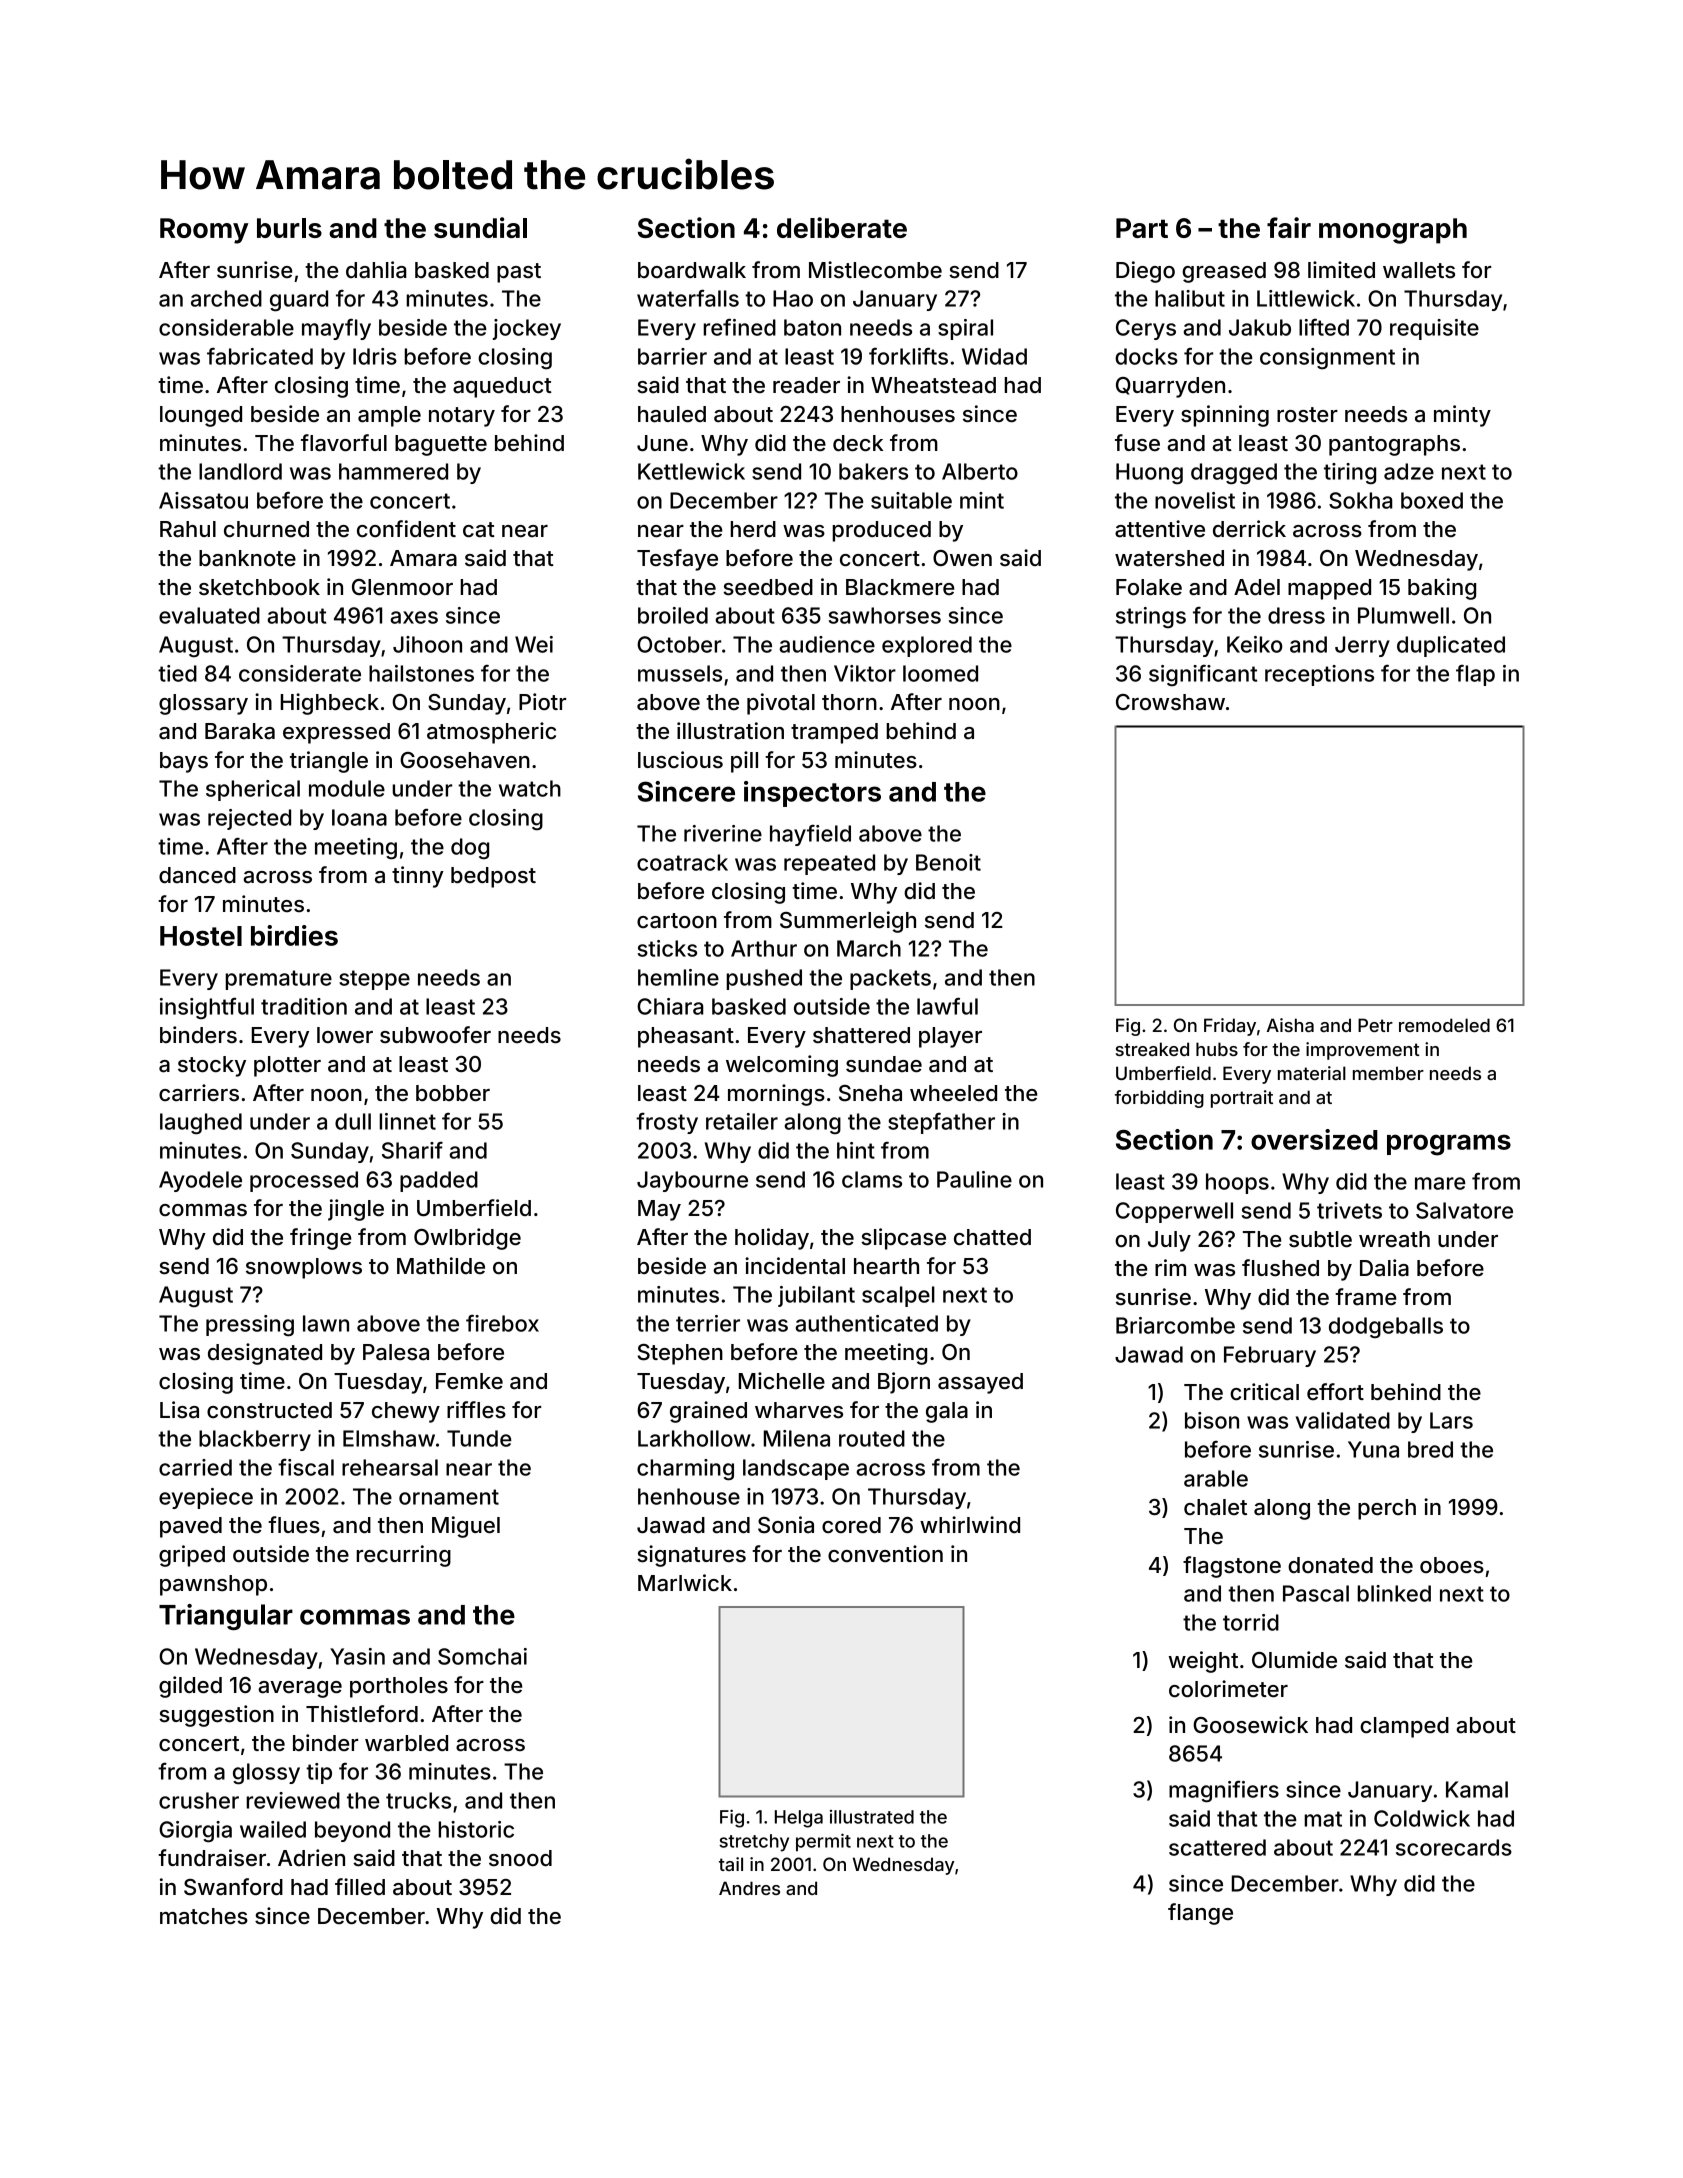 This screenshot has width=1683, height=2178. What do you see at coordinates (872, 1817) in the screenshot?
I see `illustrated` at bounding box center [872, 1817].
